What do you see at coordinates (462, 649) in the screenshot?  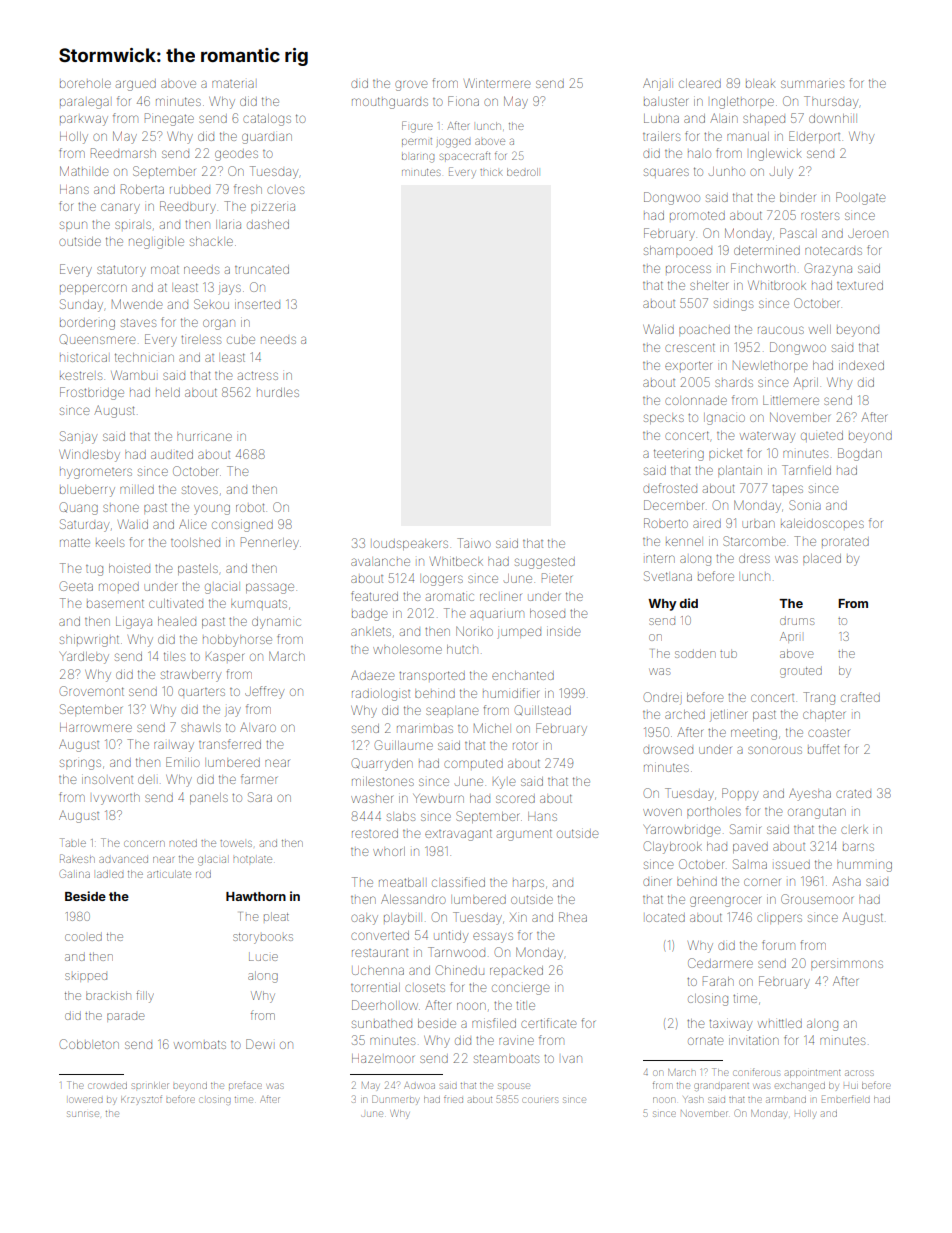 I see `hutch` at bounding box center [462, 649].
